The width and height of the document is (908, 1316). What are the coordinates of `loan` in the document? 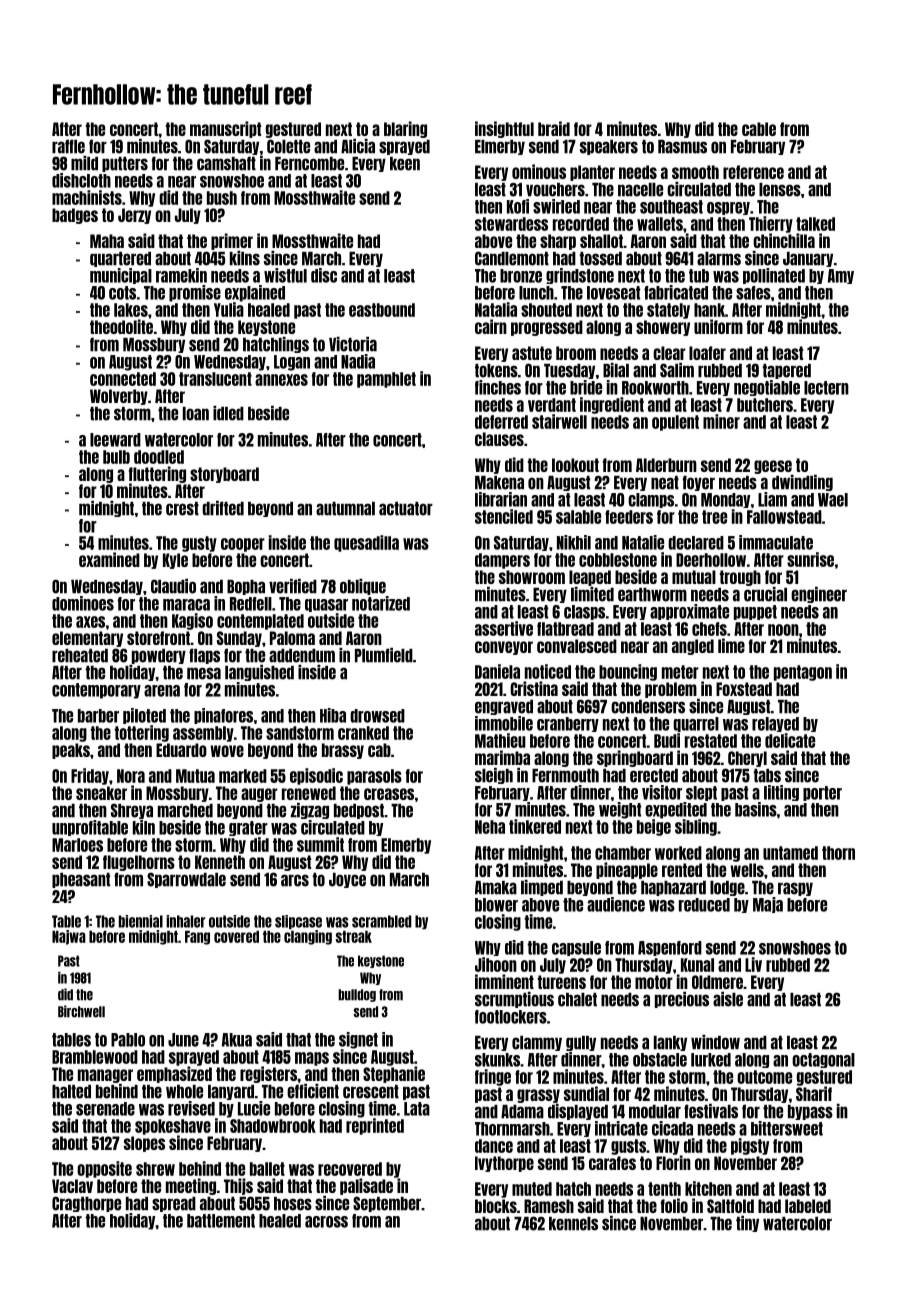 It's located at (196, 414).
